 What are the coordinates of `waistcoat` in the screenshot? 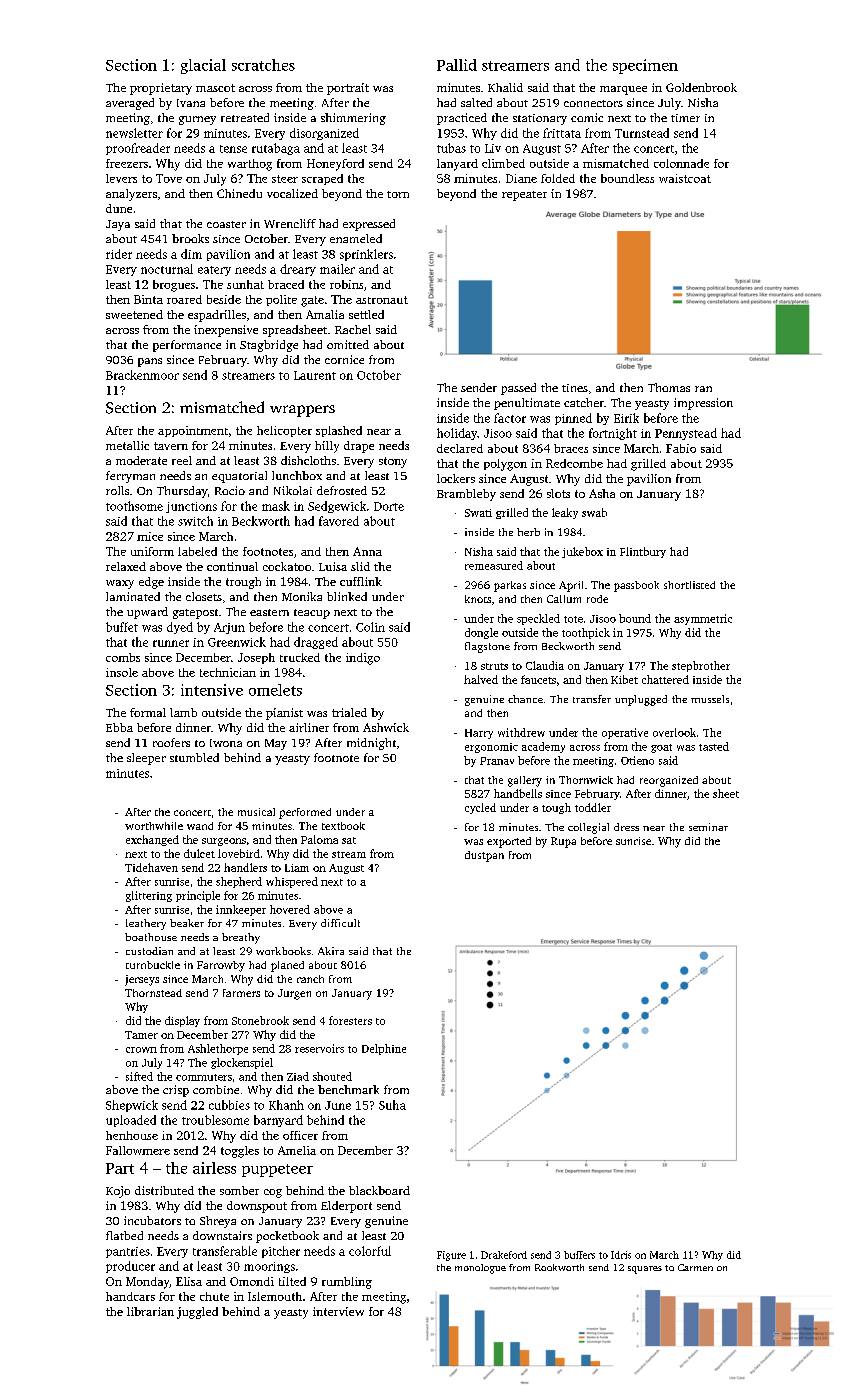 It's located at (685, 178).
